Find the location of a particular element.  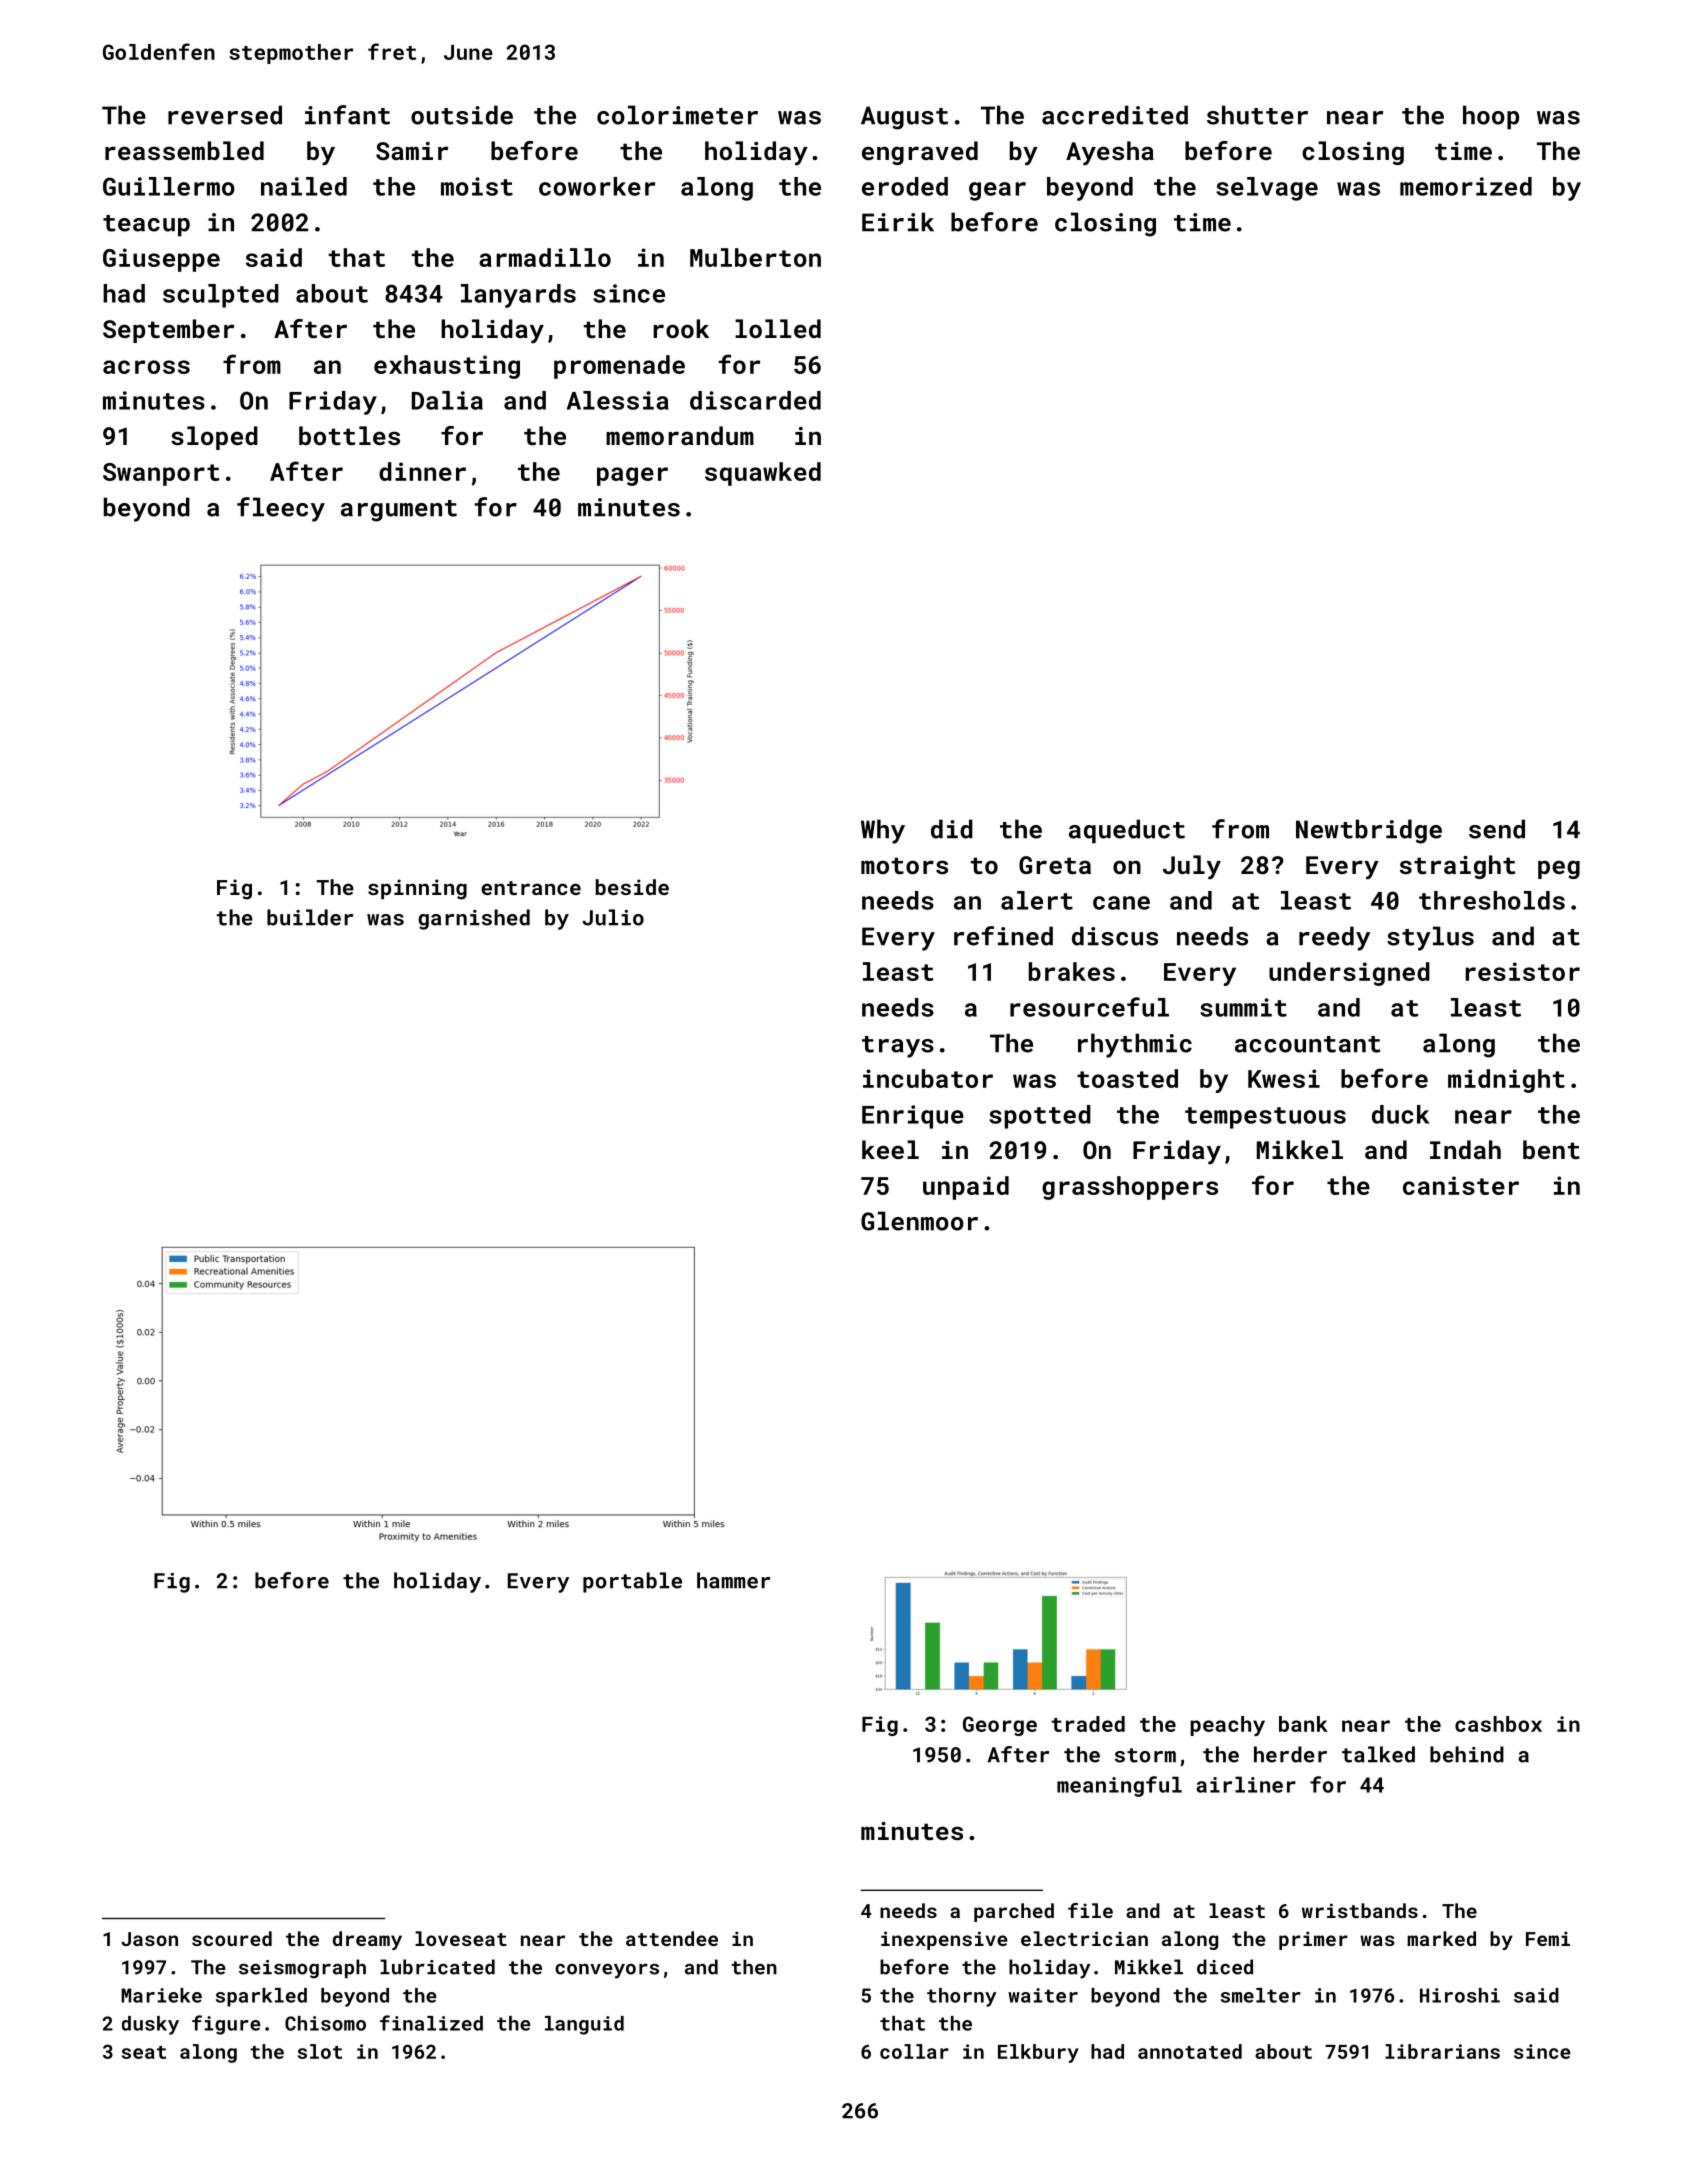

squawked is located at coordinates (763, 474).
